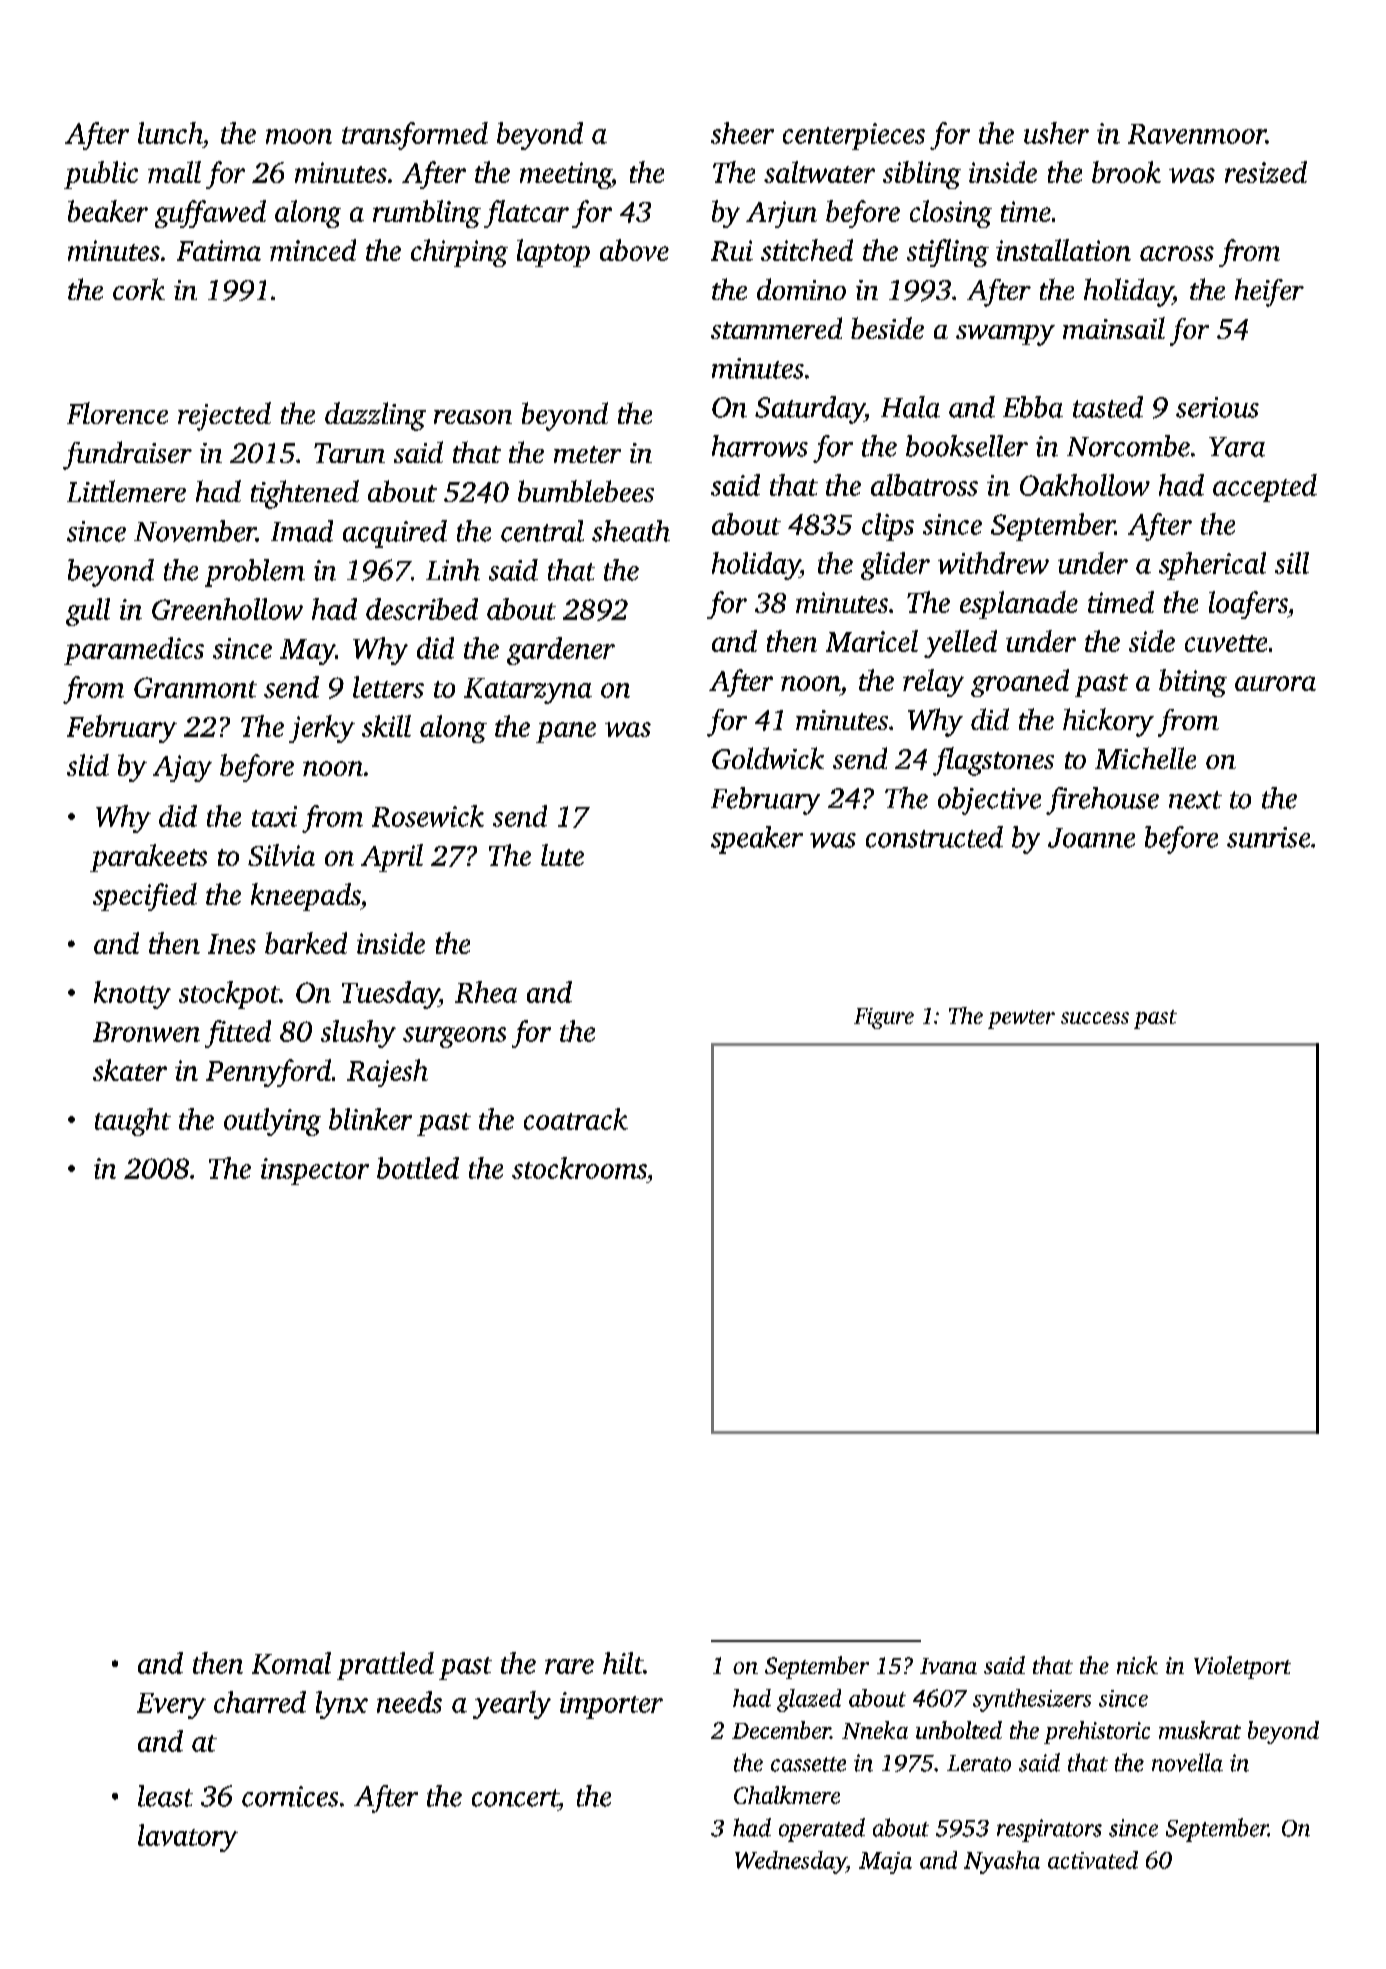 The height and width of the image is (1969, 1386). I want to click on cornices, so click(290, 1796).
